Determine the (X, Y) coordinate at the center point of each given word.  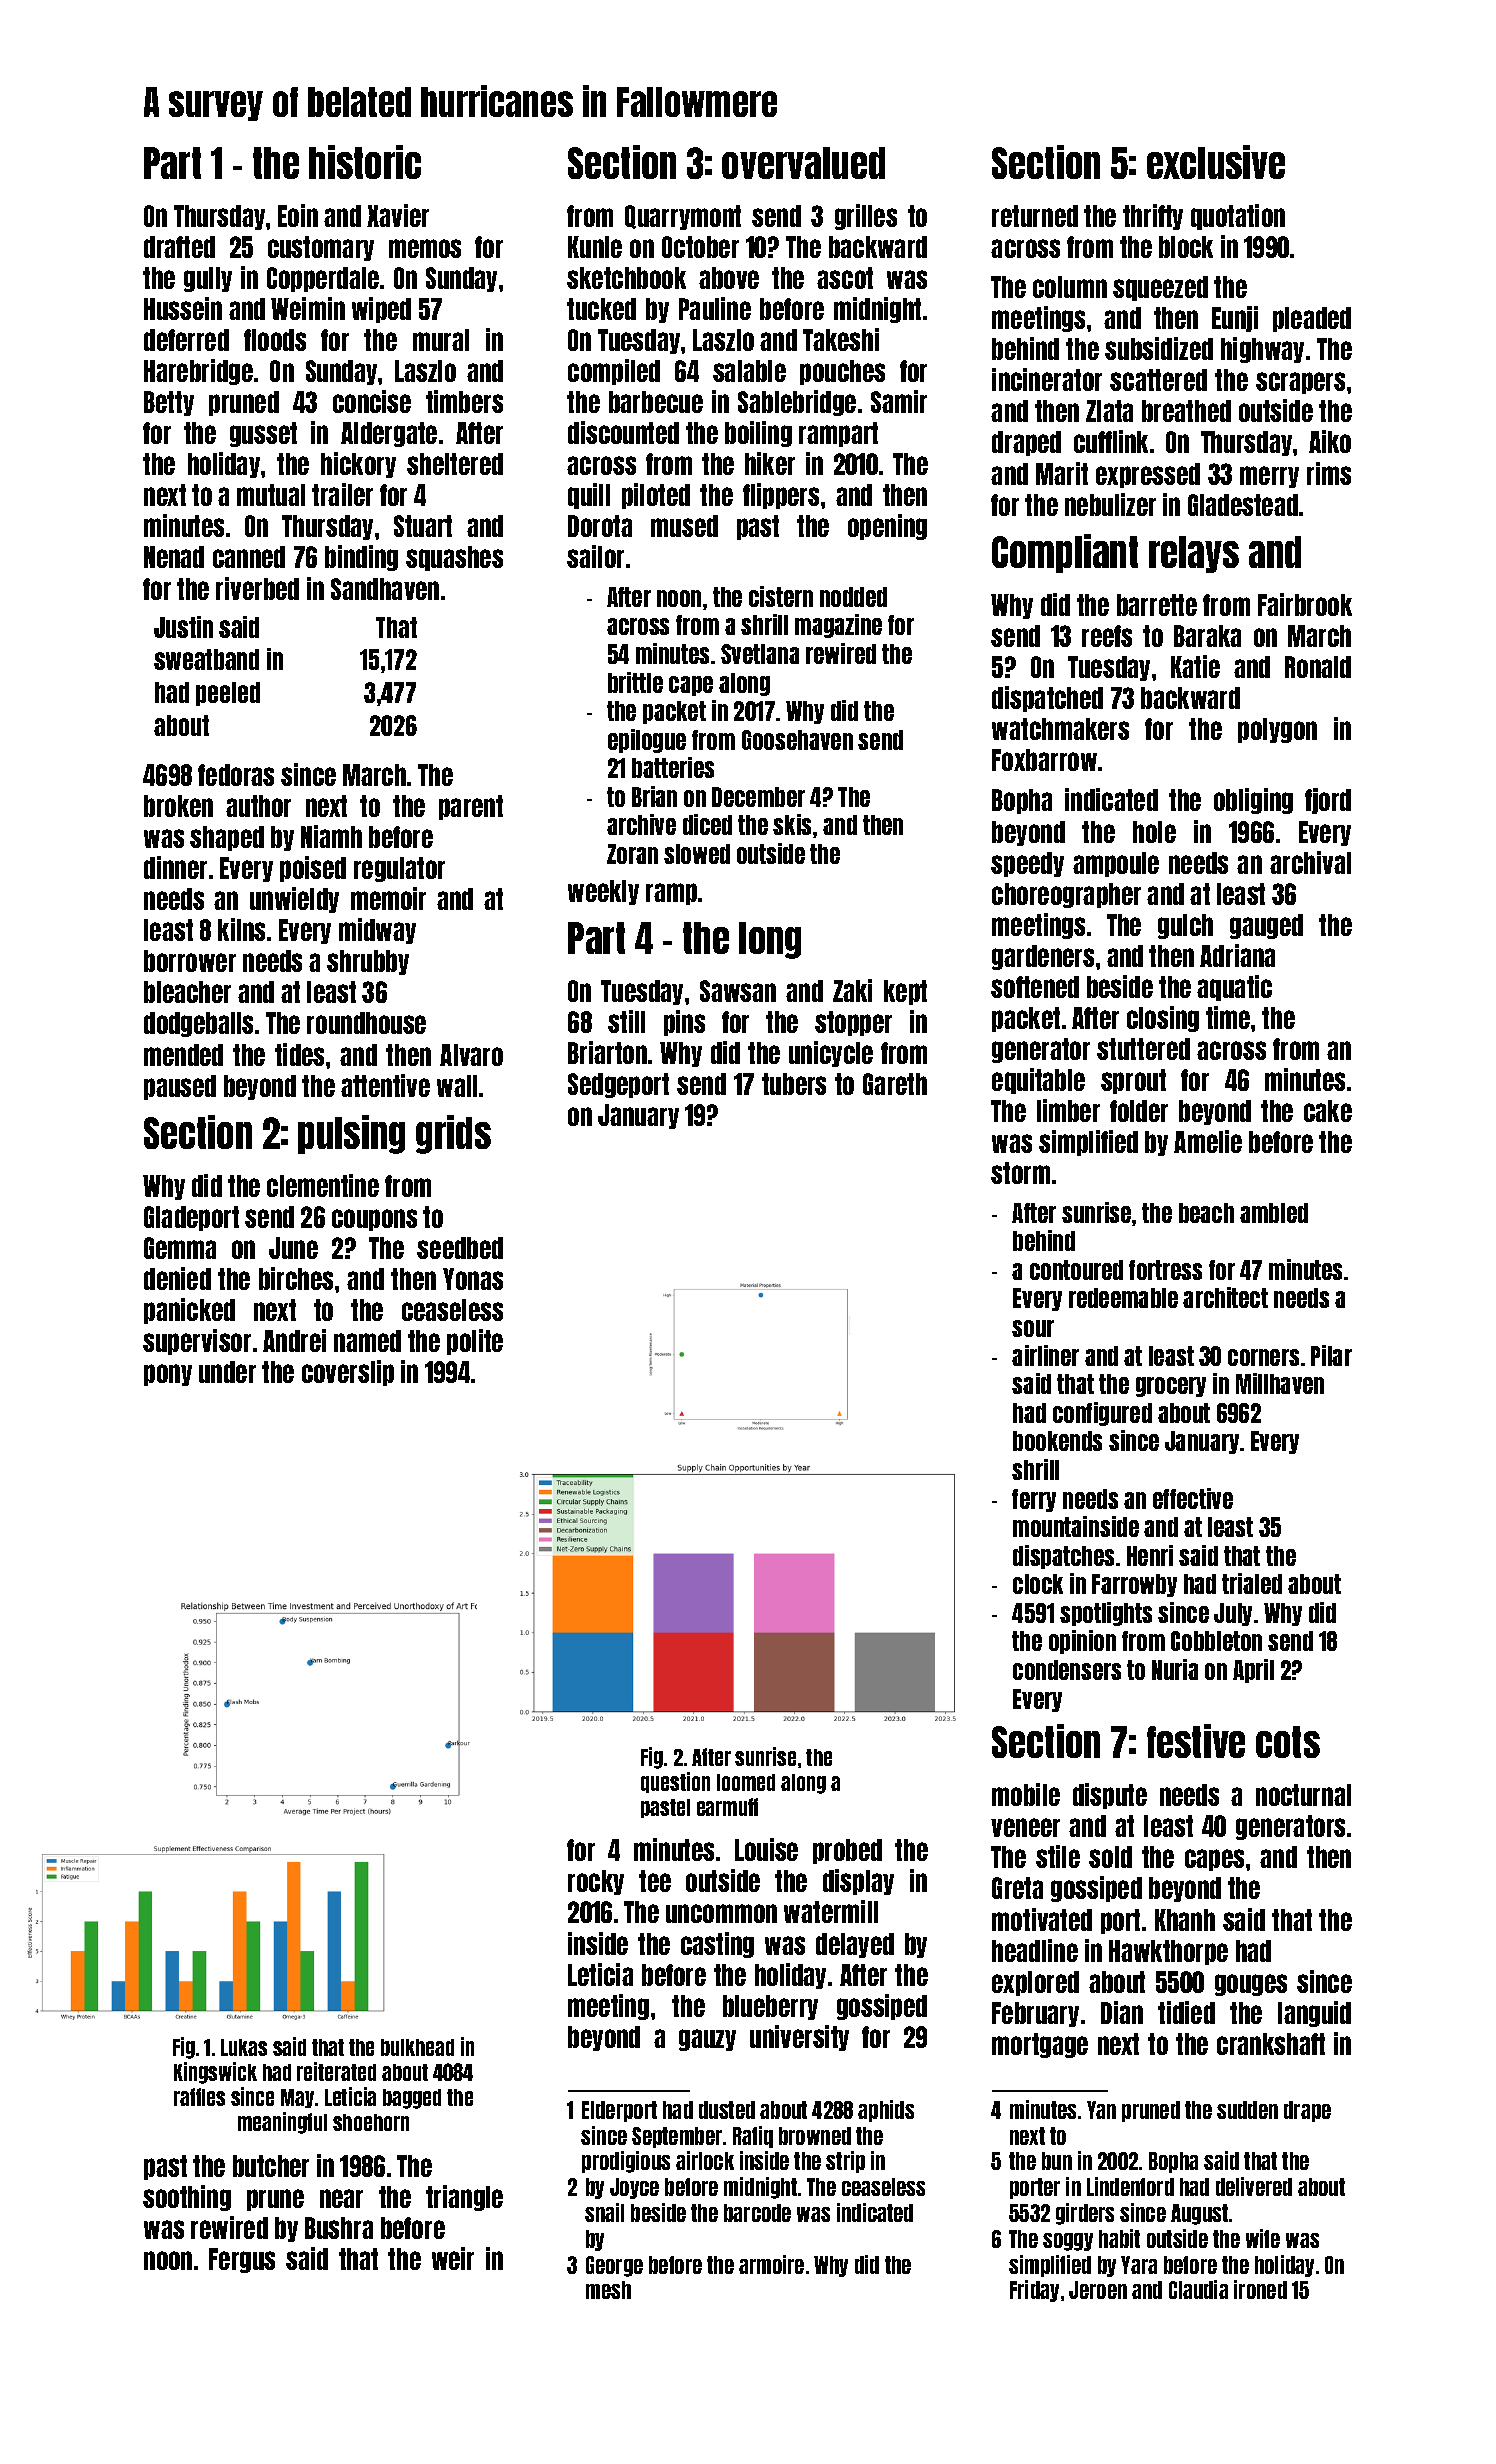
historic (365, 162)
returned (1035, 216)
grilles (866, 217)
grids (453, 1134)
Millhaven (1280, 1383)
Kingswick (215, 2073)
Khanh (1185, 1920)
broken (178, 806)
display (858, 1882)
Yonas (473, 1279)
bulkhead (417, 2047)
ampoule (1116, 864)
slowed (697, 854)
